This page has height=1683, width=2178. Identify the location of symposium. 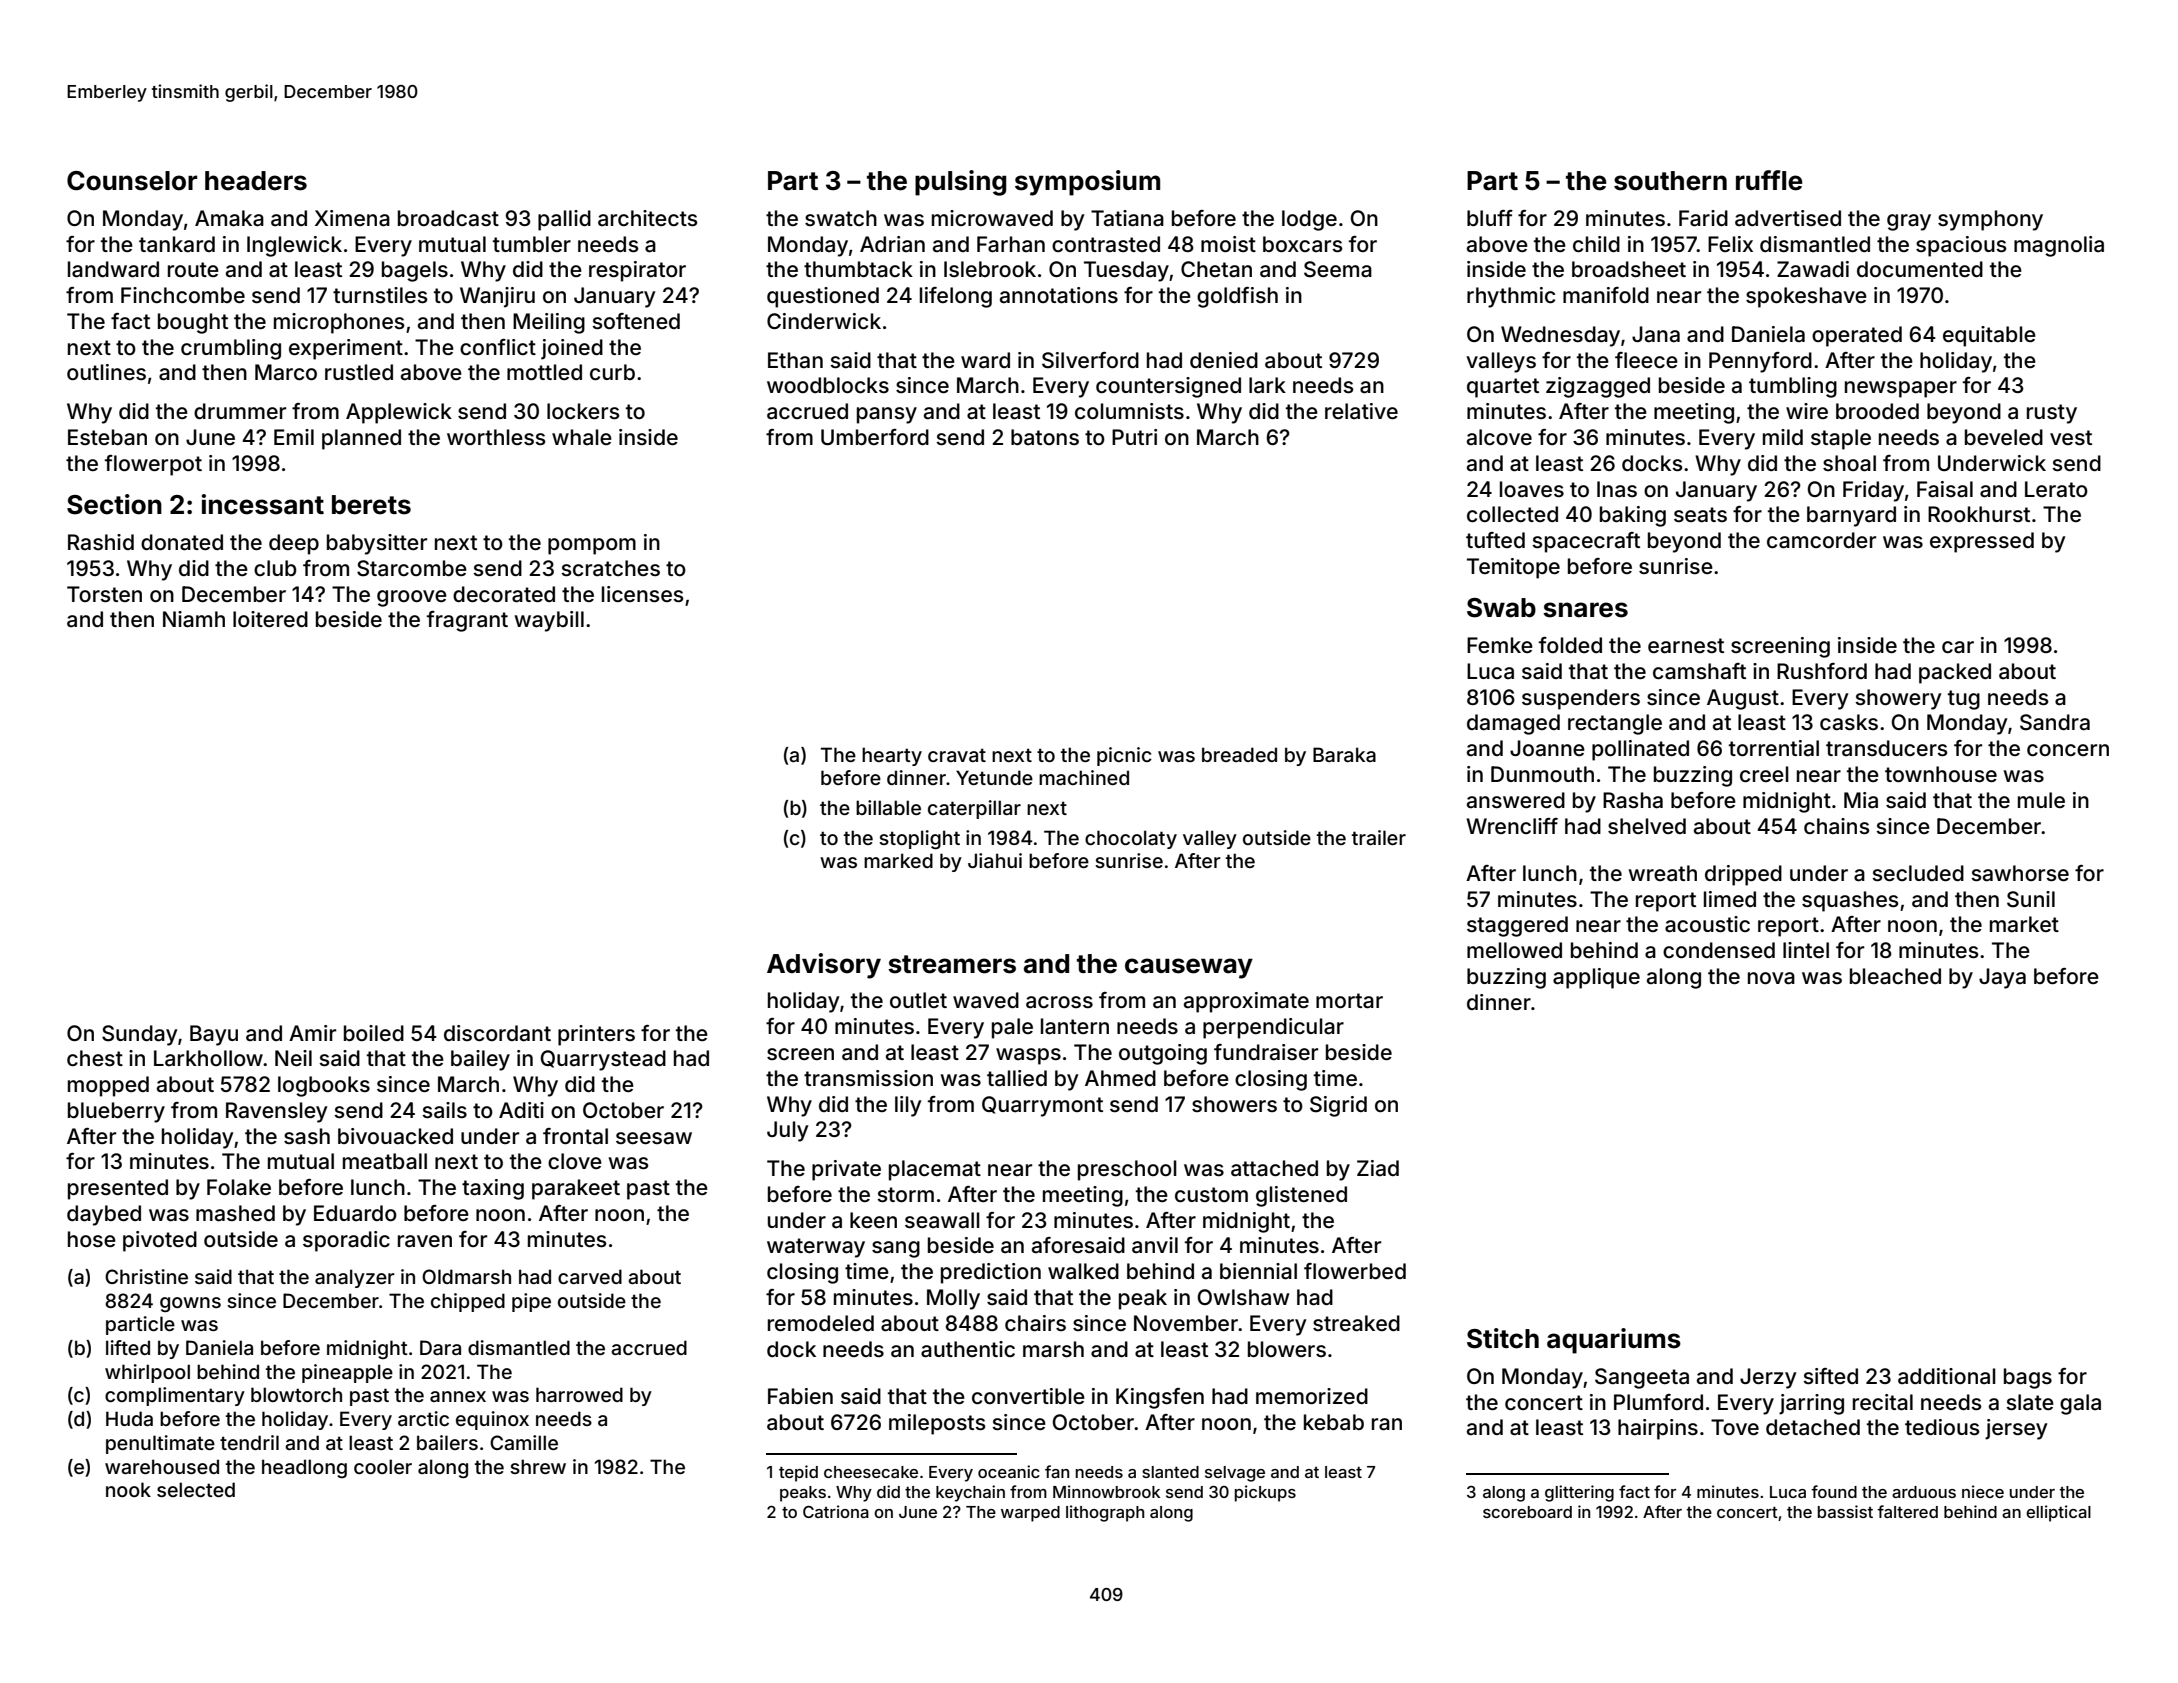
(1087, 183).
